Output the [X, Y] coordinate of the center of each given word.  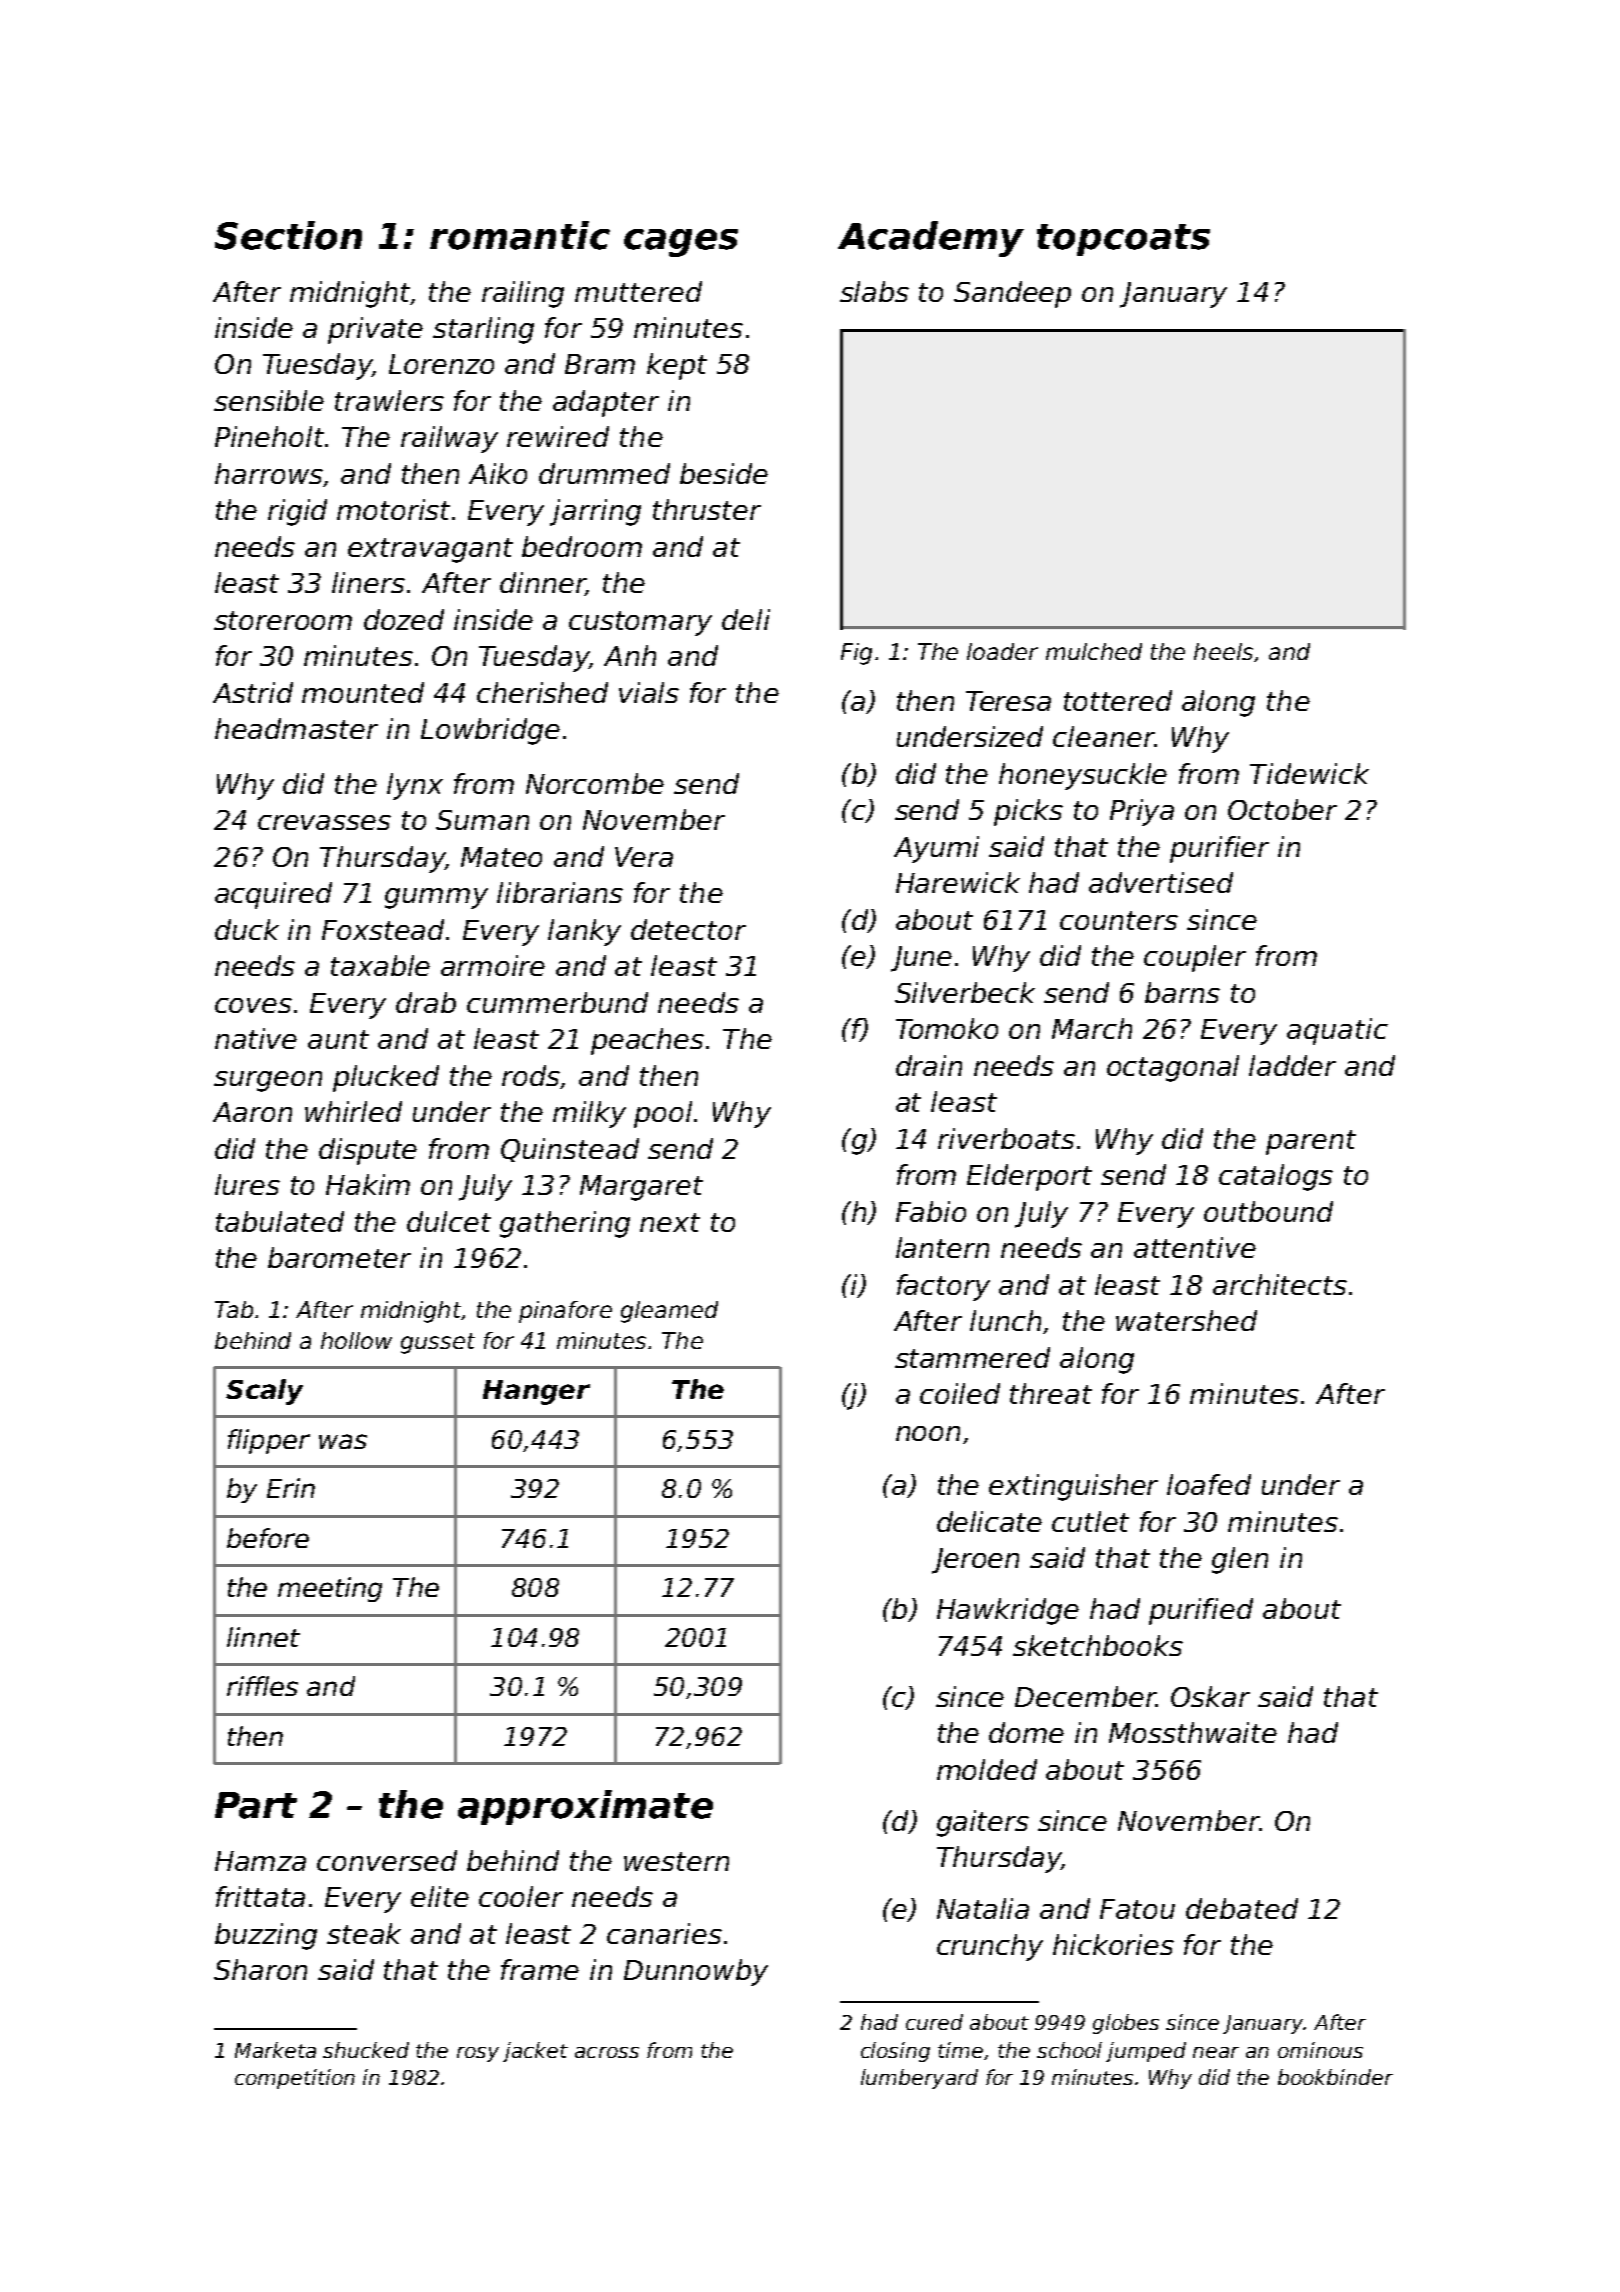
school [1069, 2050]
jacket [535, 2052]
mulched [1094, 651]
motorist [393, 509]
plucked [386, 1078]
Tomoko [947, 1028]
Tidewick [1309, 773]
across [607, 2052]
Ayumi [936, 849]
